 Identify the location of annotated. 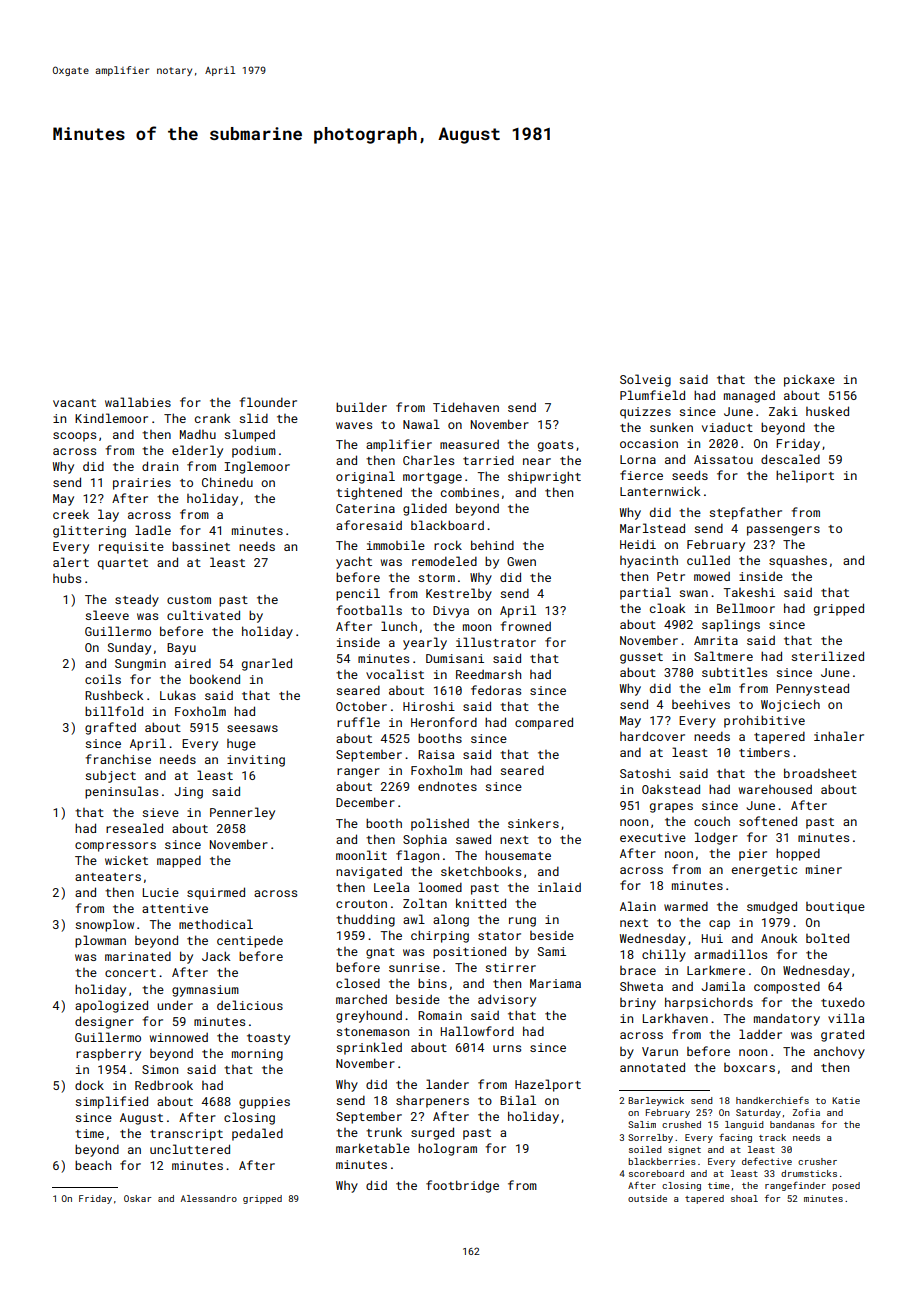
(652, 1067).
